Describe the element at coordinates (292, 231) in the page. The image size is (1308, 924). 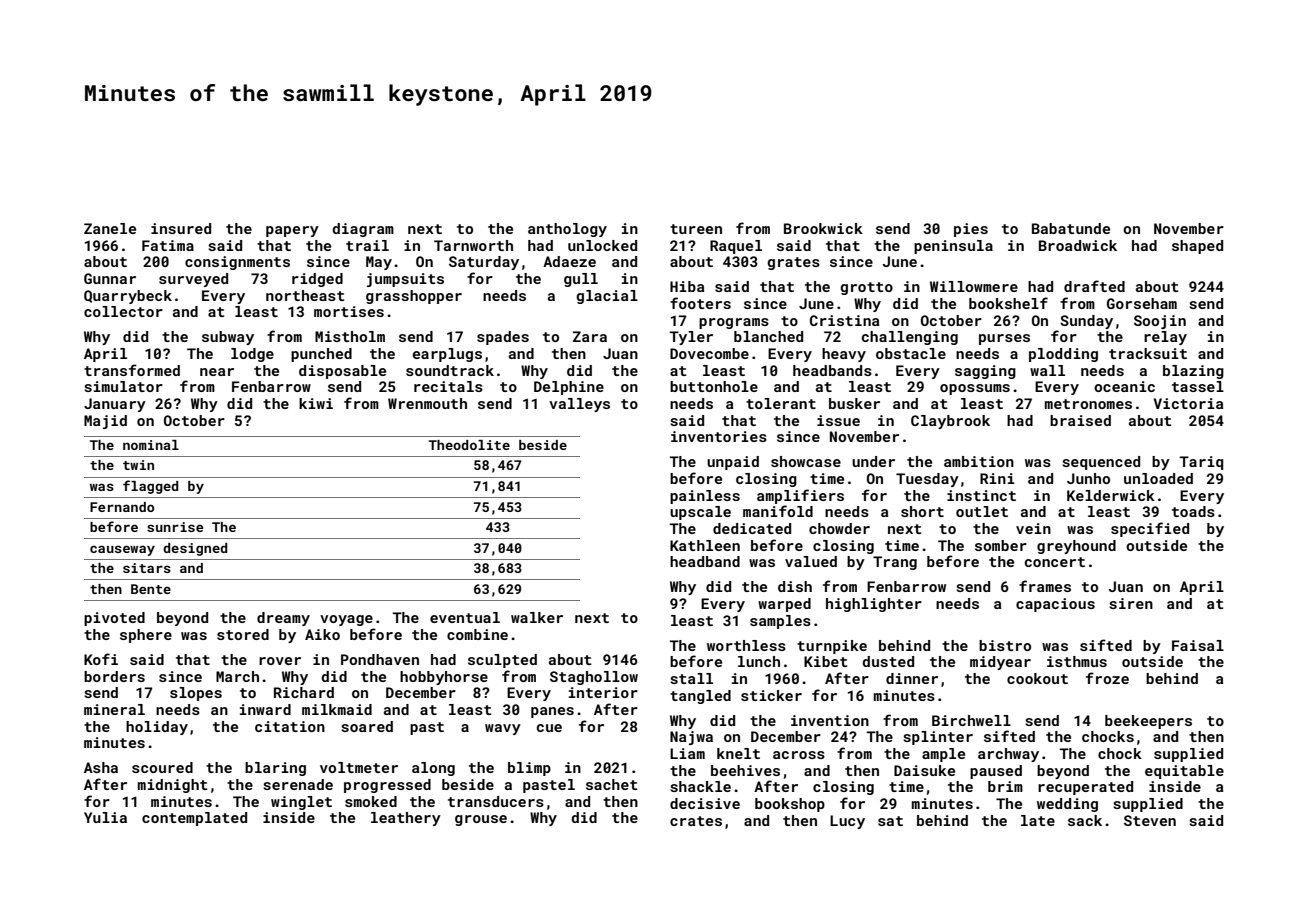
I see `papery` at that location.
